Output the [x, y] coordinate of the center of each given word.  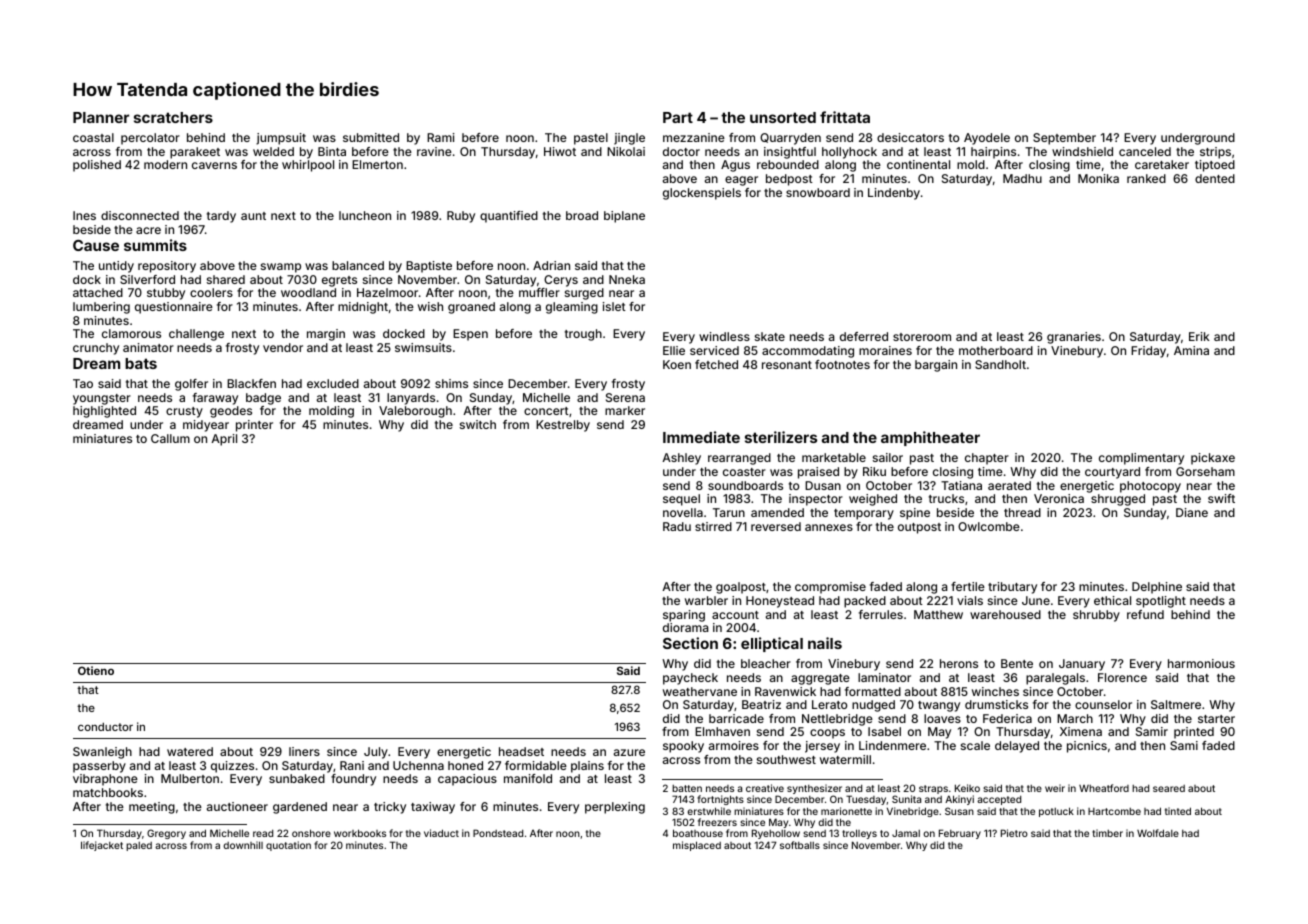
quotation [288, 846]
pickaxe [1213, 459]
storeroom [922, 337]
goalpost [741, 588]
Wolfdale [1158, 833]
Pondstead [498, 833]
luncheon [365, 215]
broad [582, 215]
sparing [684, 616]
